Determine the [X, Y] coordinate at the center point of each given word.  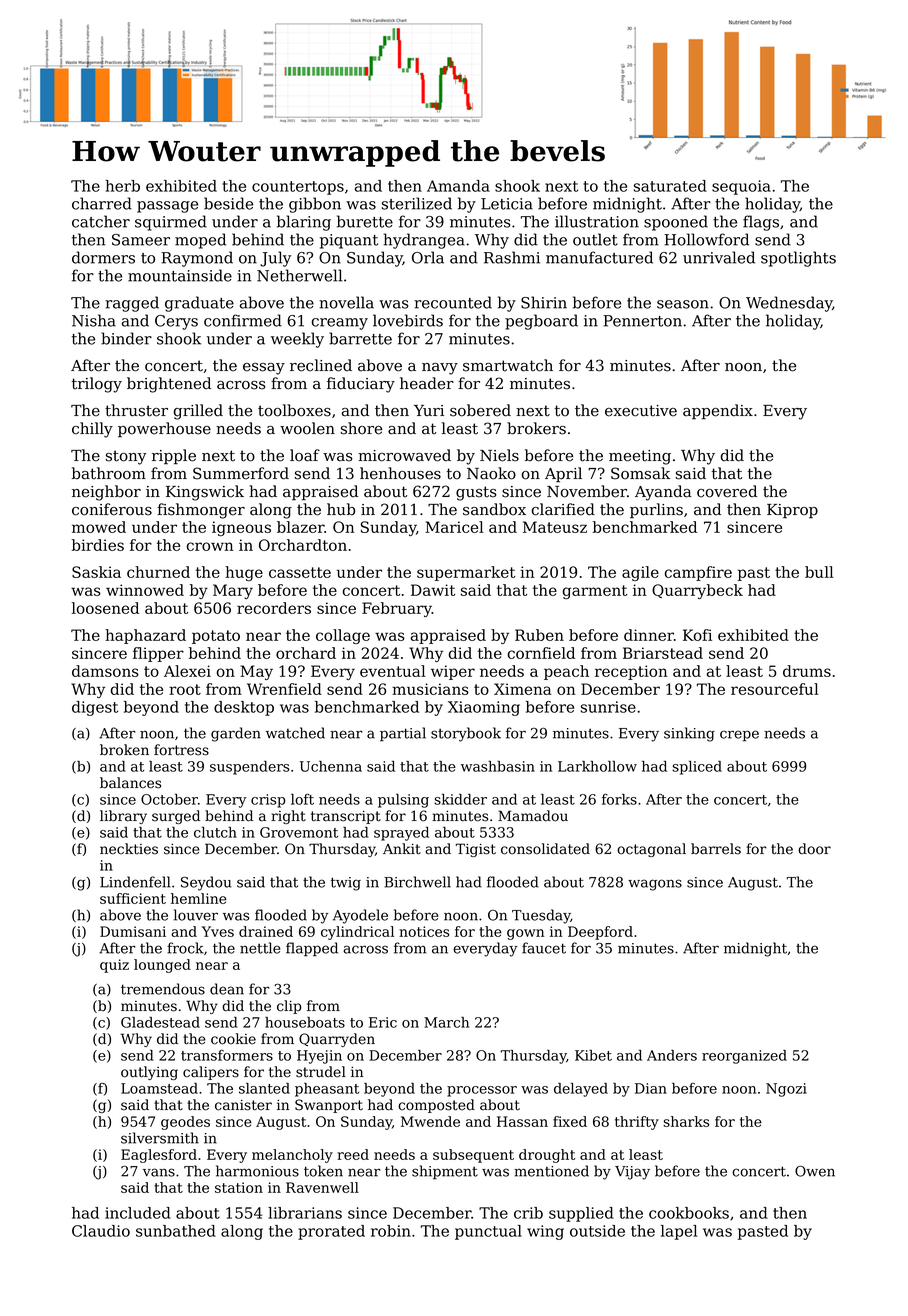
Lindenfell [135, 882]
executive [641, 411]
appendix [718, 412]
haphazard [145, 636]
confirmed [243, 320]
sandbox [494, 509]
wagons [655, 885]
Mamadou [533, 816]
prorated [331, 1232]
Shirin [544, 302]
